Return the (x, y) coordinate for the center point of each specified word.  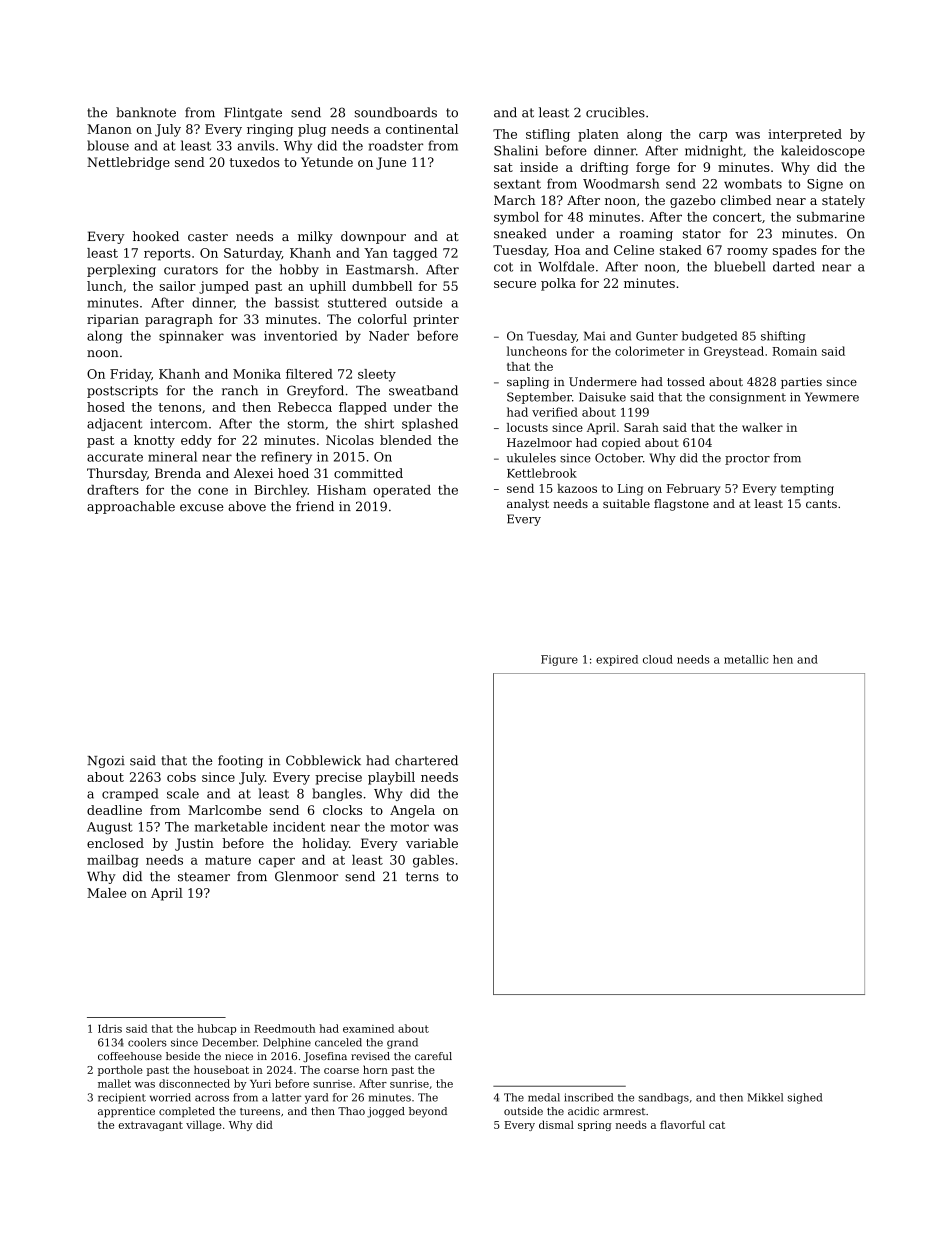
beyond (428, 1112)
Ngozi (106, 762)
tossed (686, 381)
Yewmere (832, 397)
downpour (373, 237)
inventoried (301, 335)
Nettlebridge (128, 163)
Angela (412, 811)
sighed (805, 1098)
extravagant (151, 1126)
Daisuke (602, 397)
